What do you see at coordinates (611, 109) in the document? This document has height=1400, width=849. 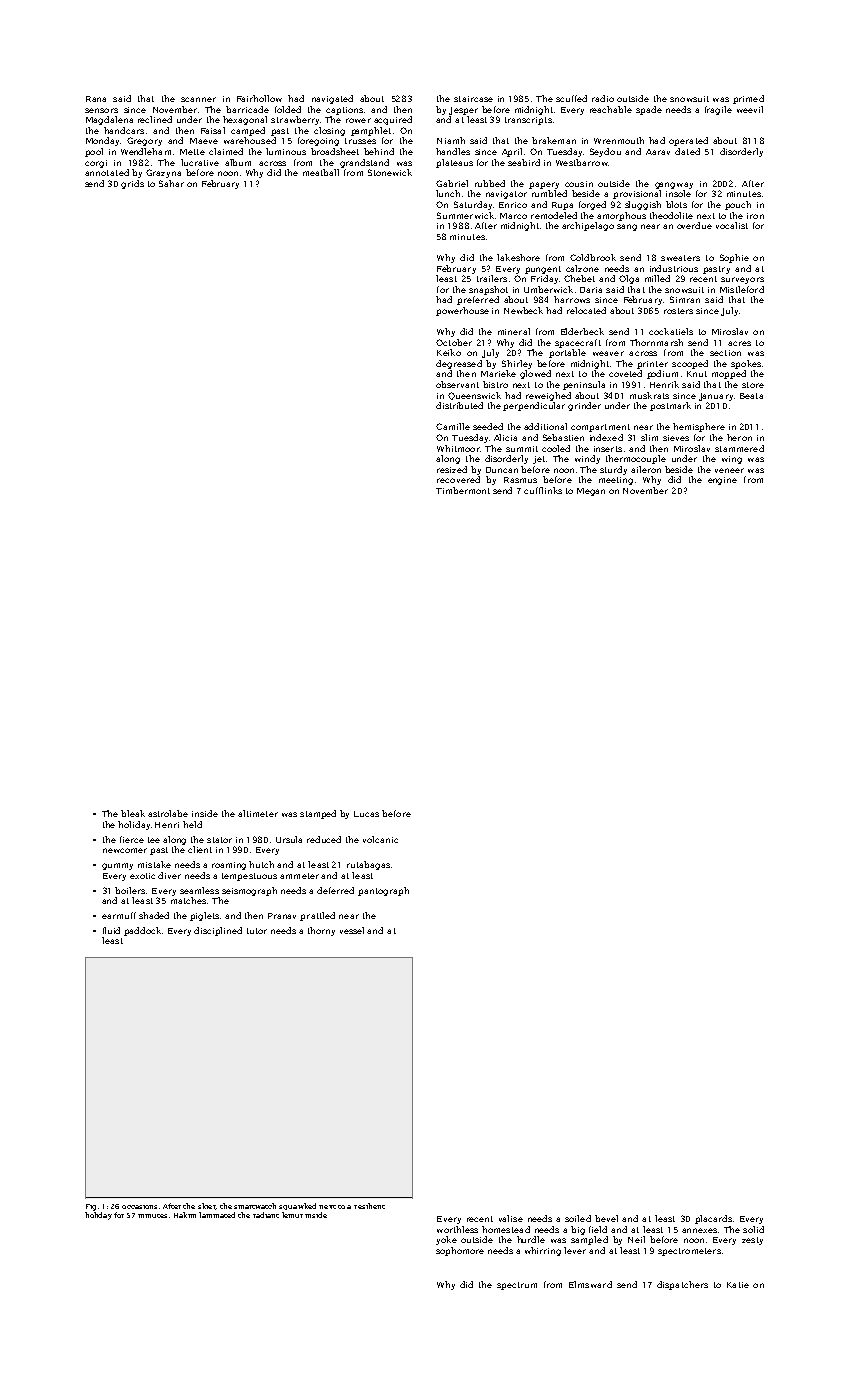 I see `reachable` at bounding box center [611, 109].
